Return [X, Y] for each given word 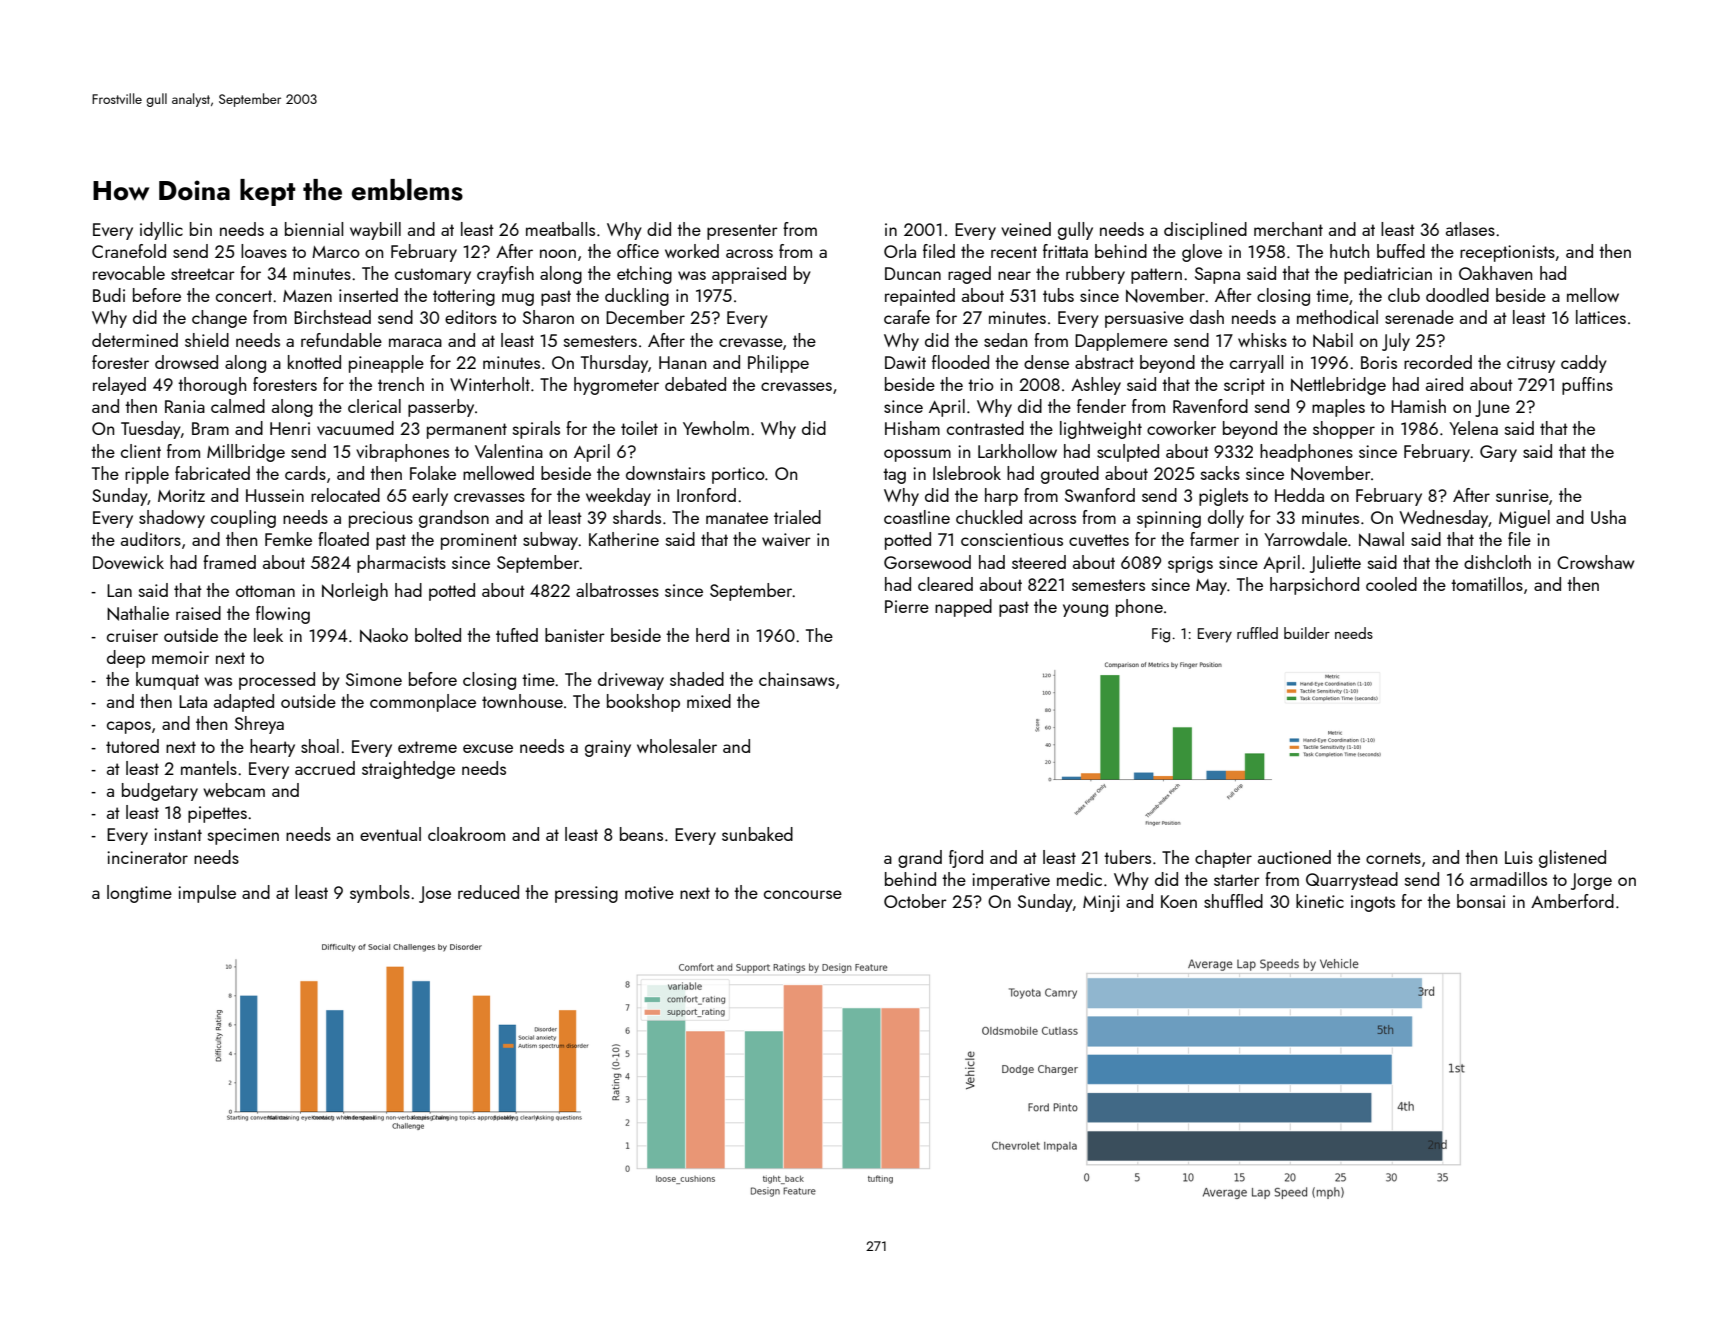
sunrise [1522, 495]
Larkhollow [1017, 451]
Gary [1498, 453]
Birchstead [332, 317]
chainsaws [797, 679]
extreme [427, 747]
